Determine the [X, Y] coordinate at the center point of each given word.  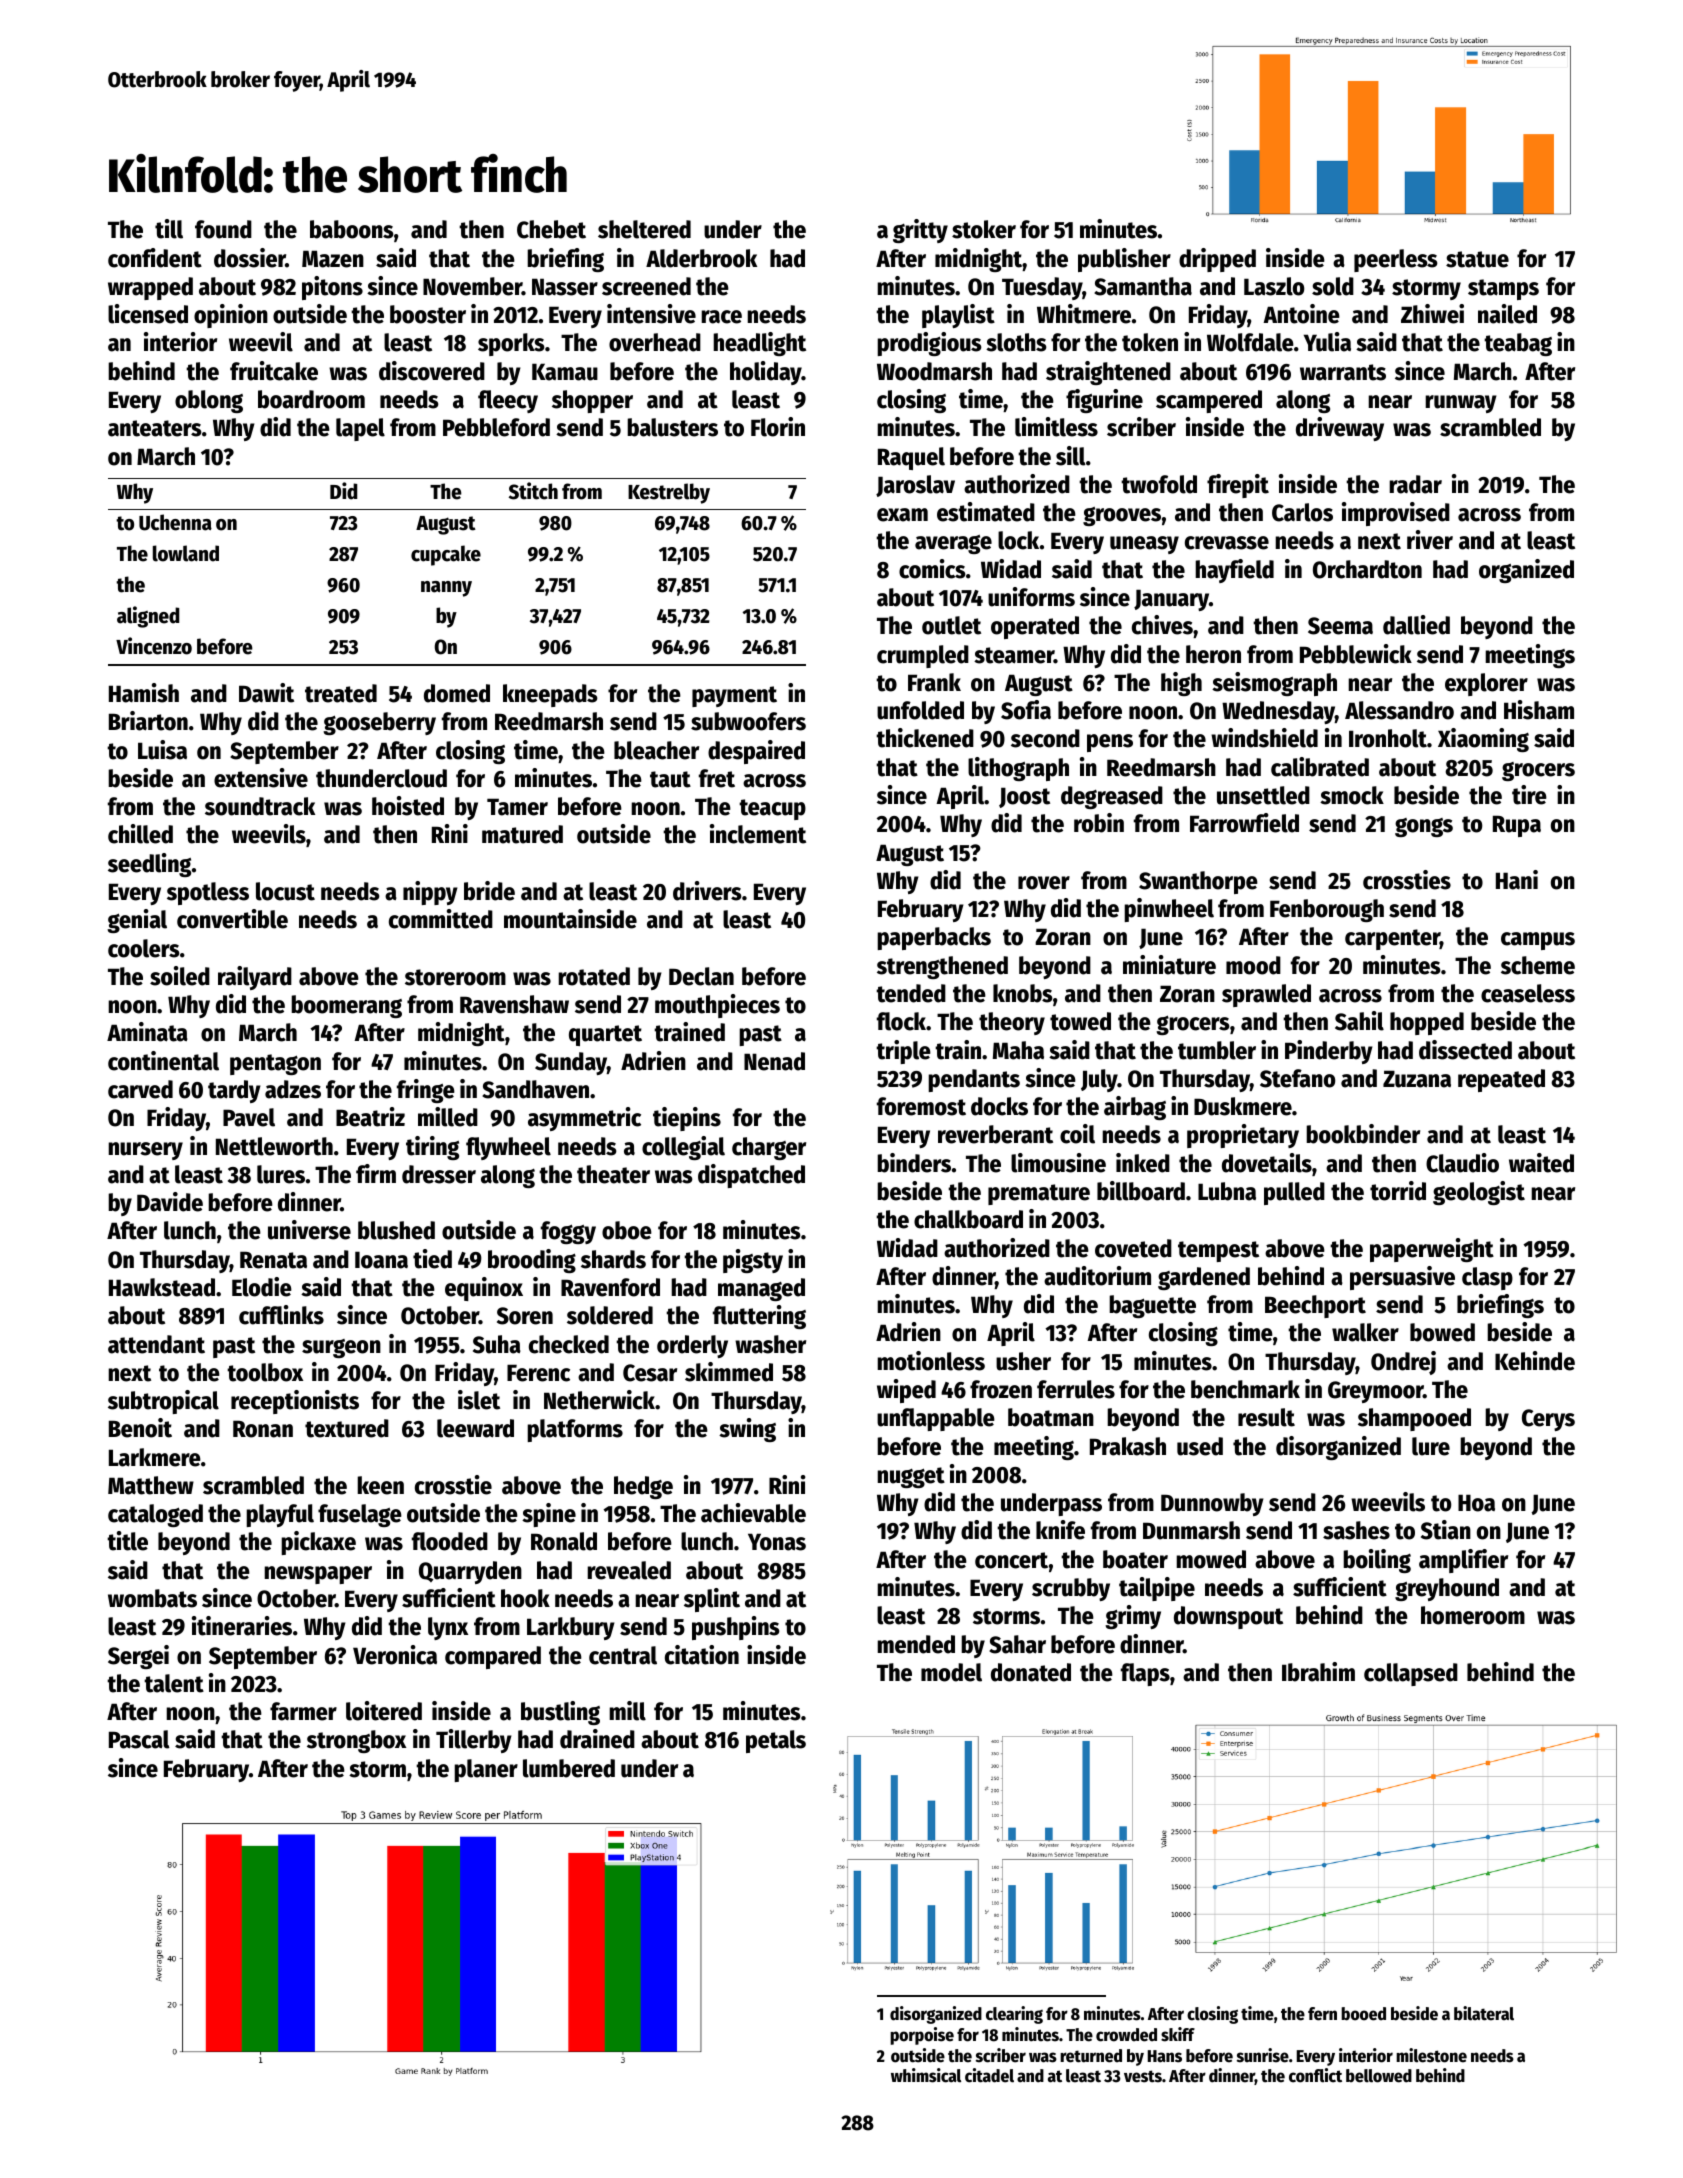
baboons [352, 229]
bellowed [1379, 2076]
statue [1477, 259]
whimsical [926, 2075]
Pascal [139, 1739]
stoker [984, 229]
